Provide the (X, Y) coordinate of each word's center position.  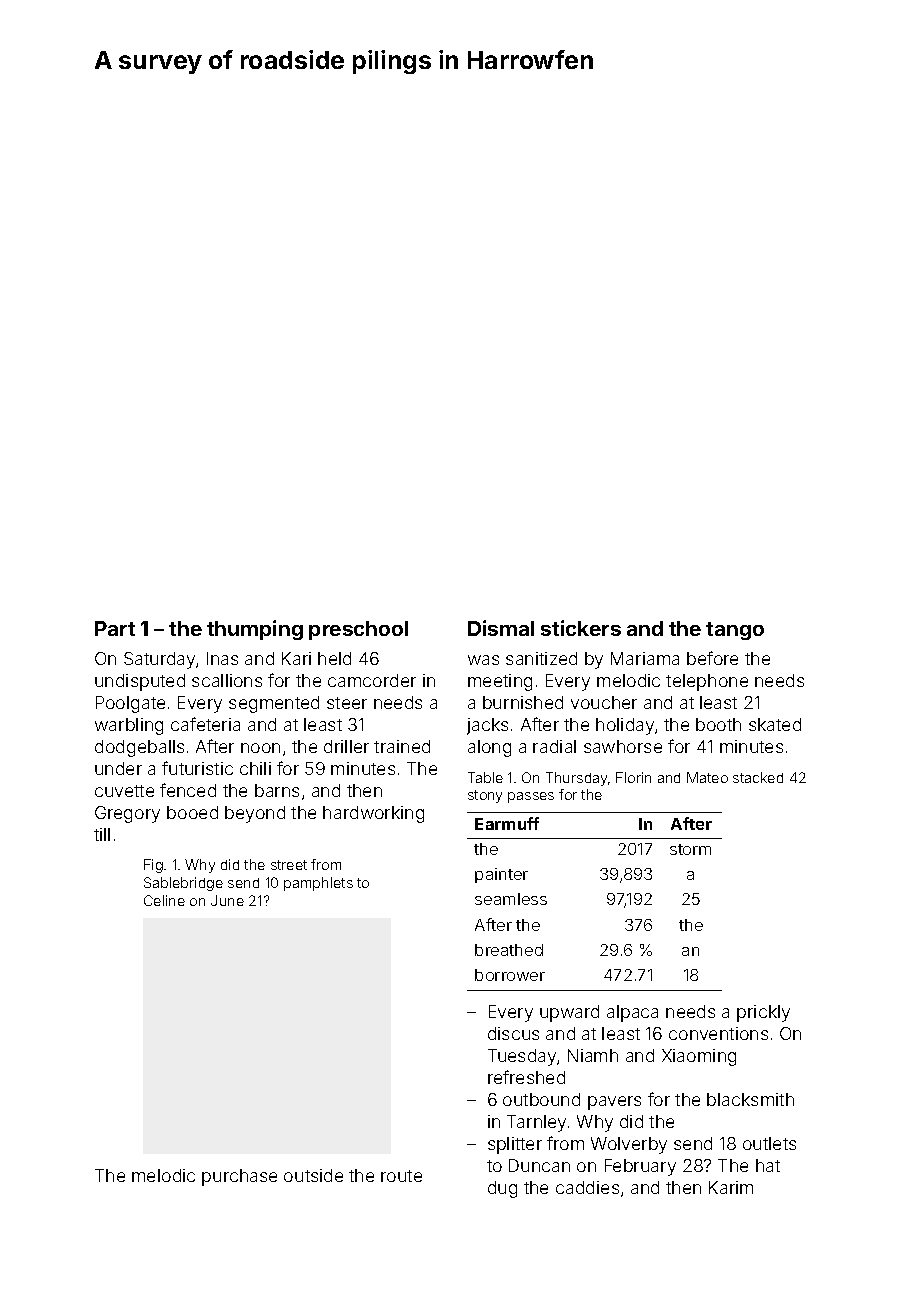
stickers (581, 628)
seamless (511, 899)
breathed (509, 950)
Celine (164, 900)
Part (115, 628)
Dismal (501, 628)
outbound (541, 1099)
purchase (239, 1177)
